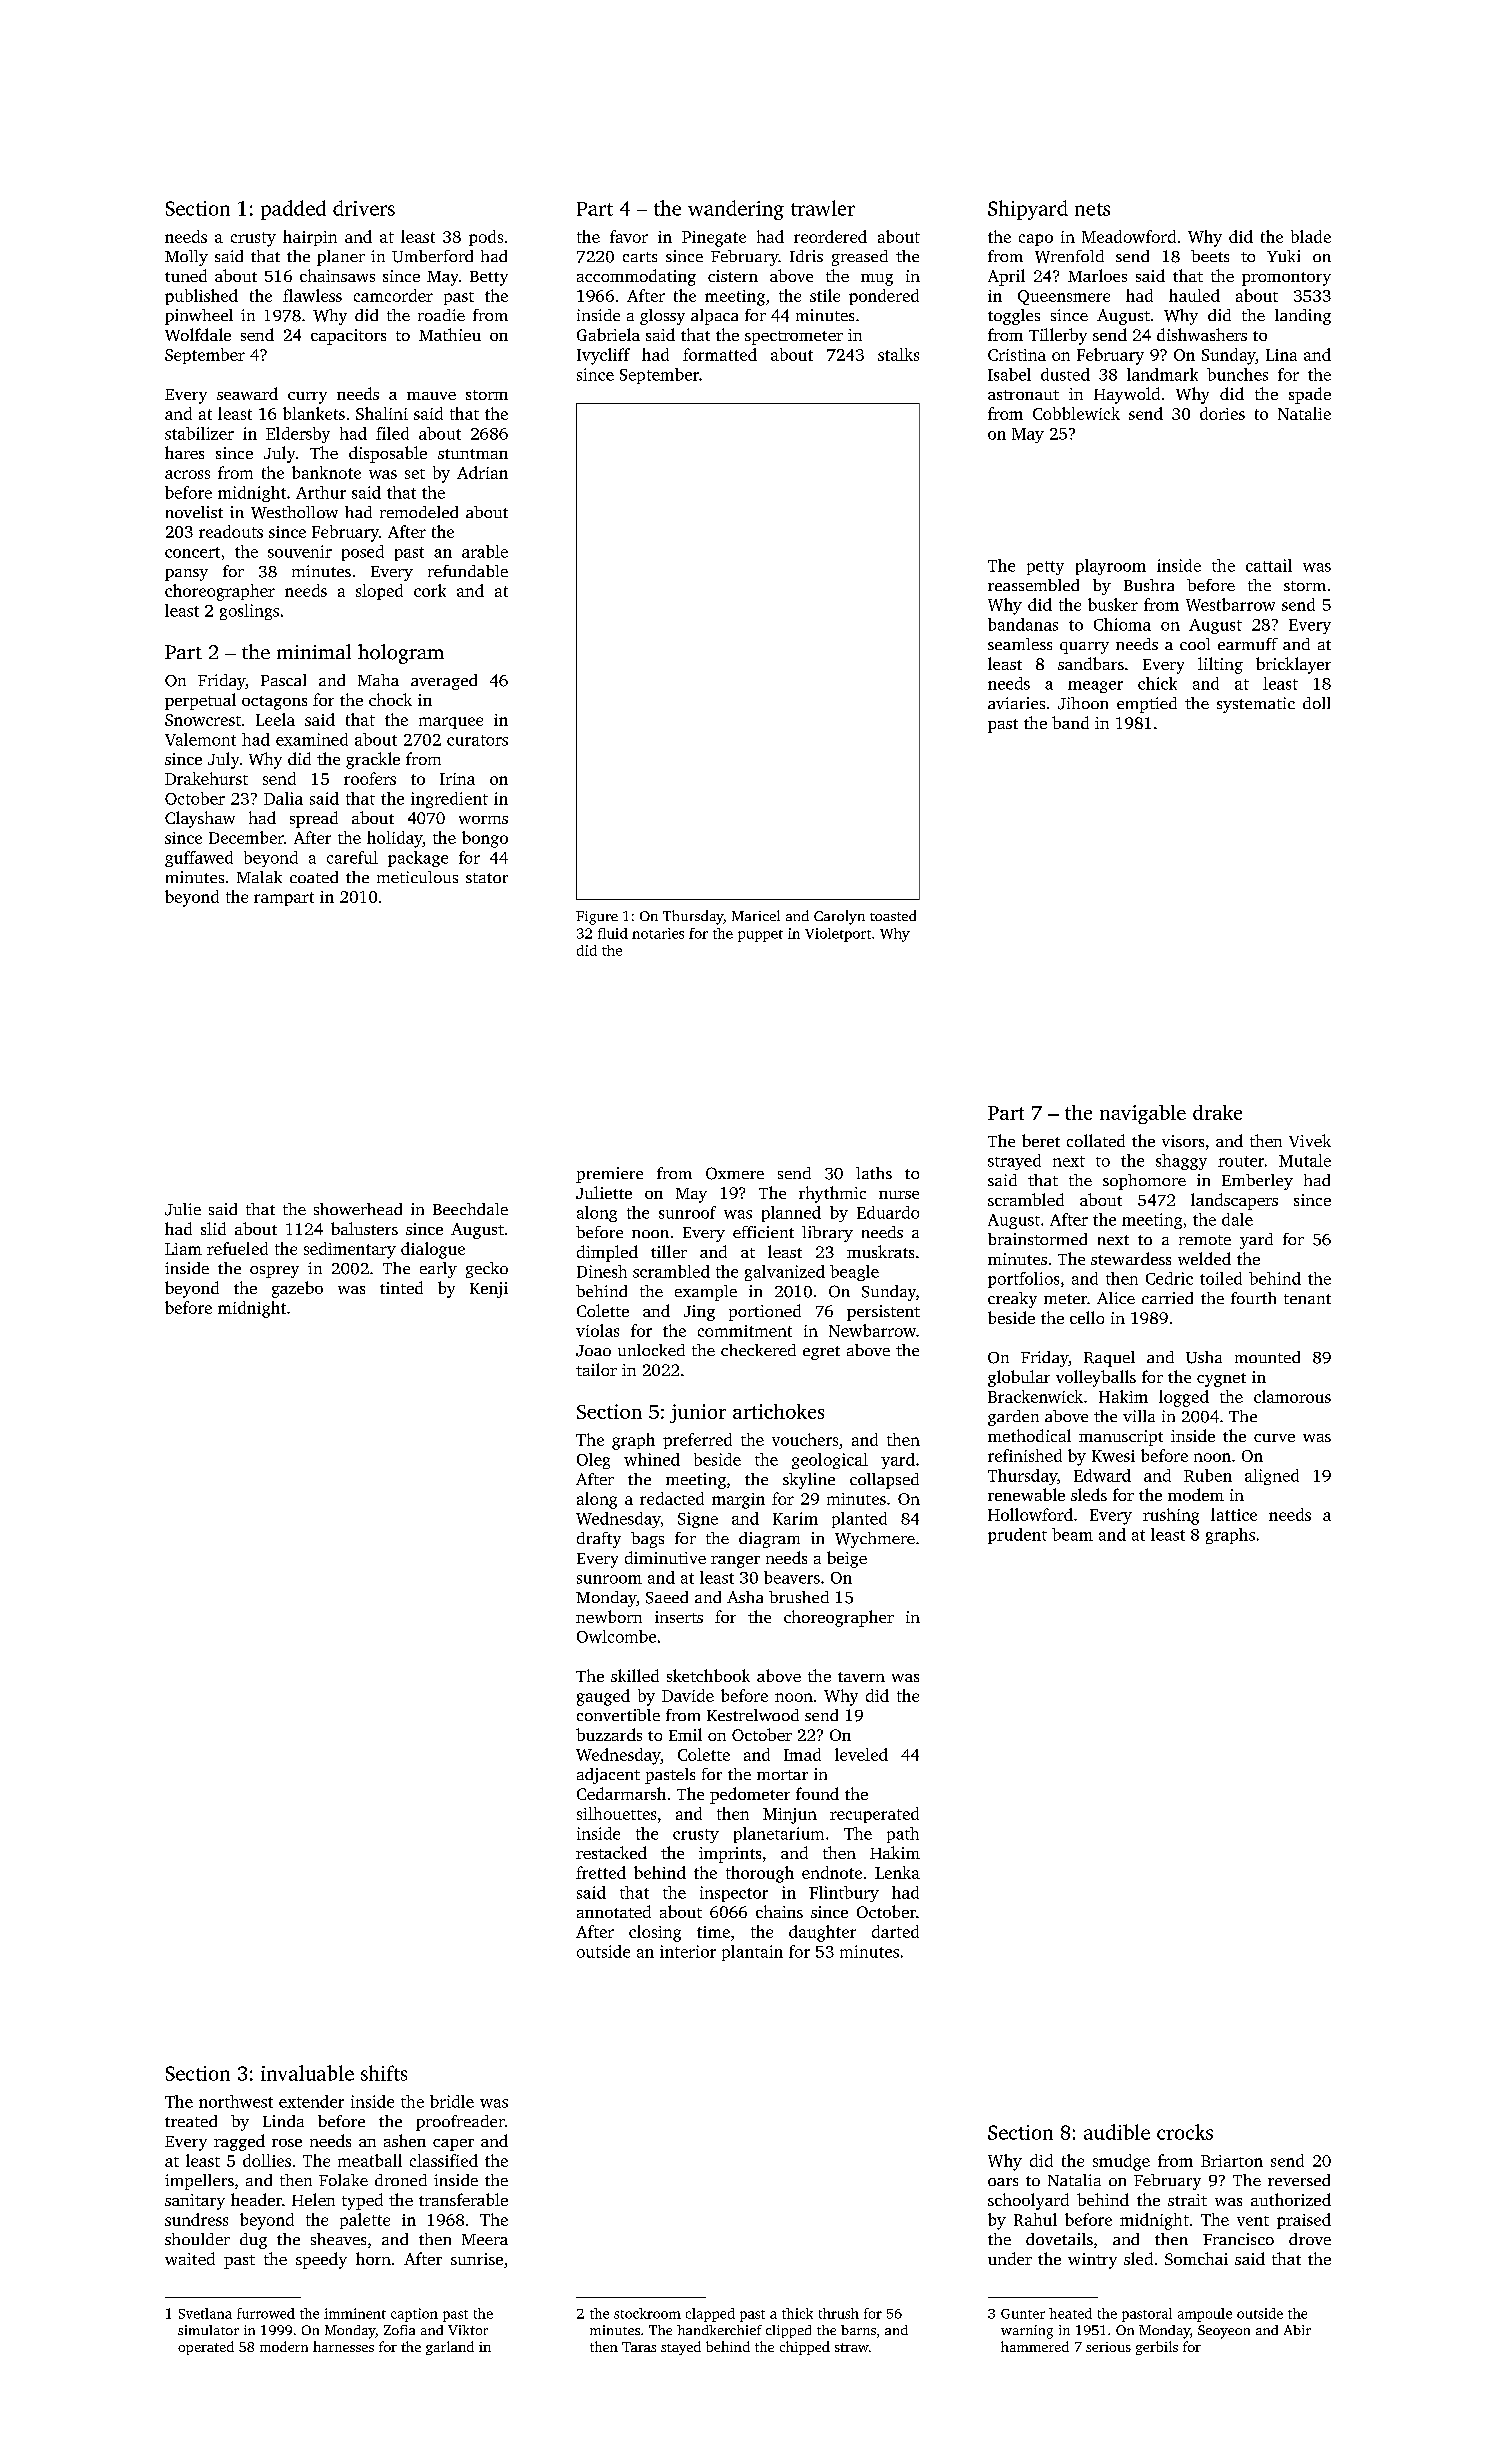 Image resolution: width=1496 pixels, height=2464 pixels. I want to click on meticulous, so click(417, 877).
